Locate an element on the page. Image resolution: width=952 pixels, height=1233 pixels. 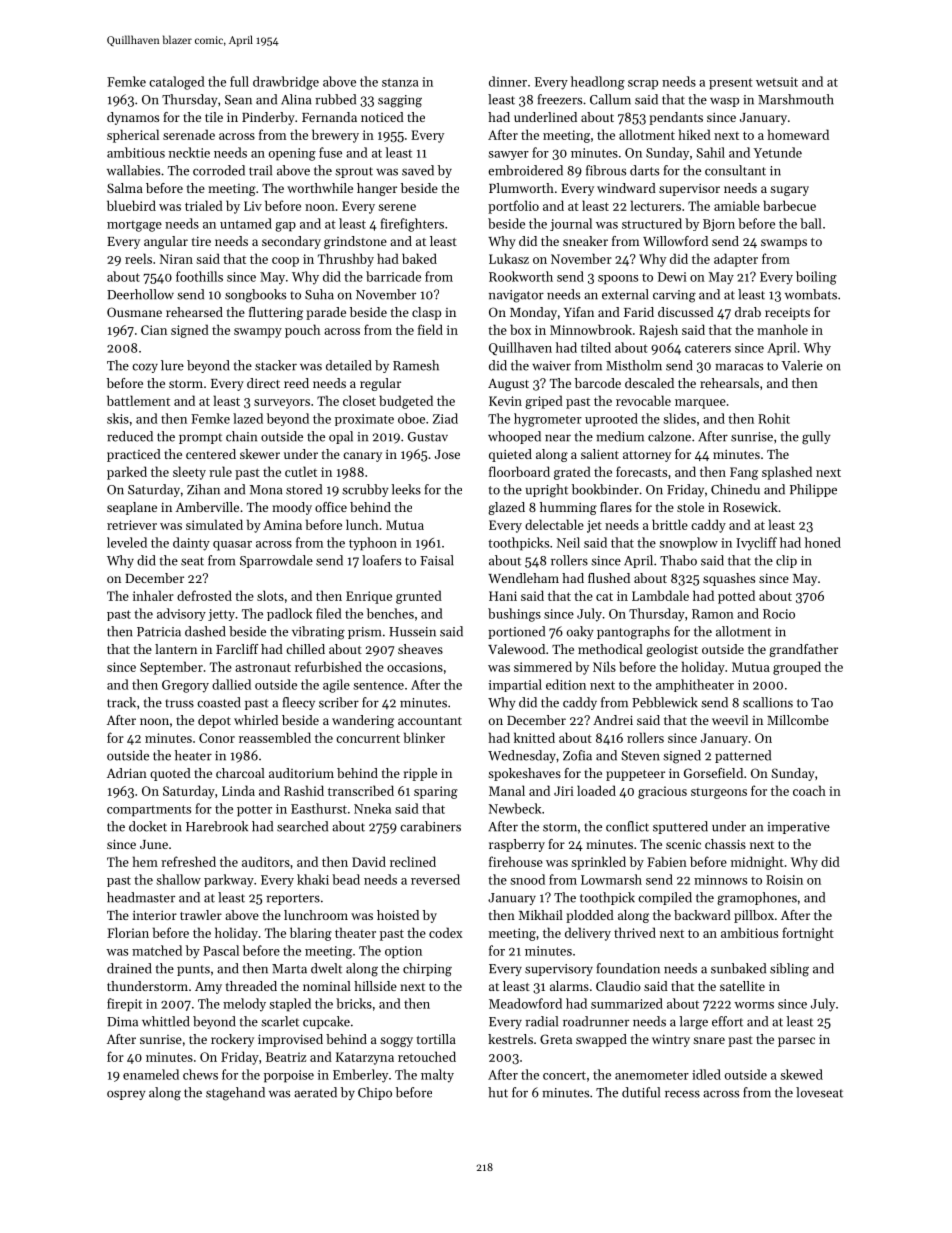
osprey is located at coordinates (126, 1095).
